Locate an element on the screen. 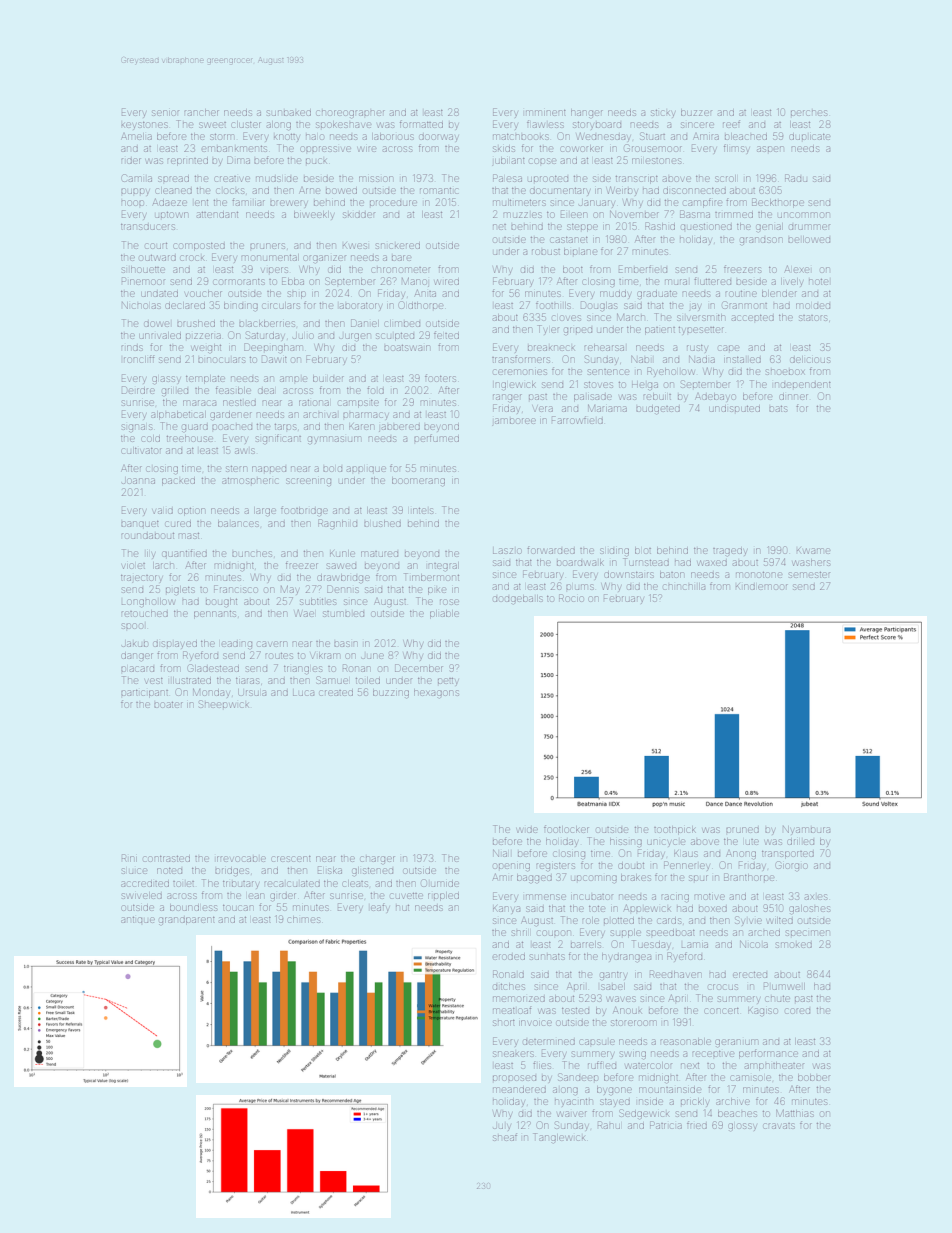  Giorgio is located at coordinates (792, 866).
